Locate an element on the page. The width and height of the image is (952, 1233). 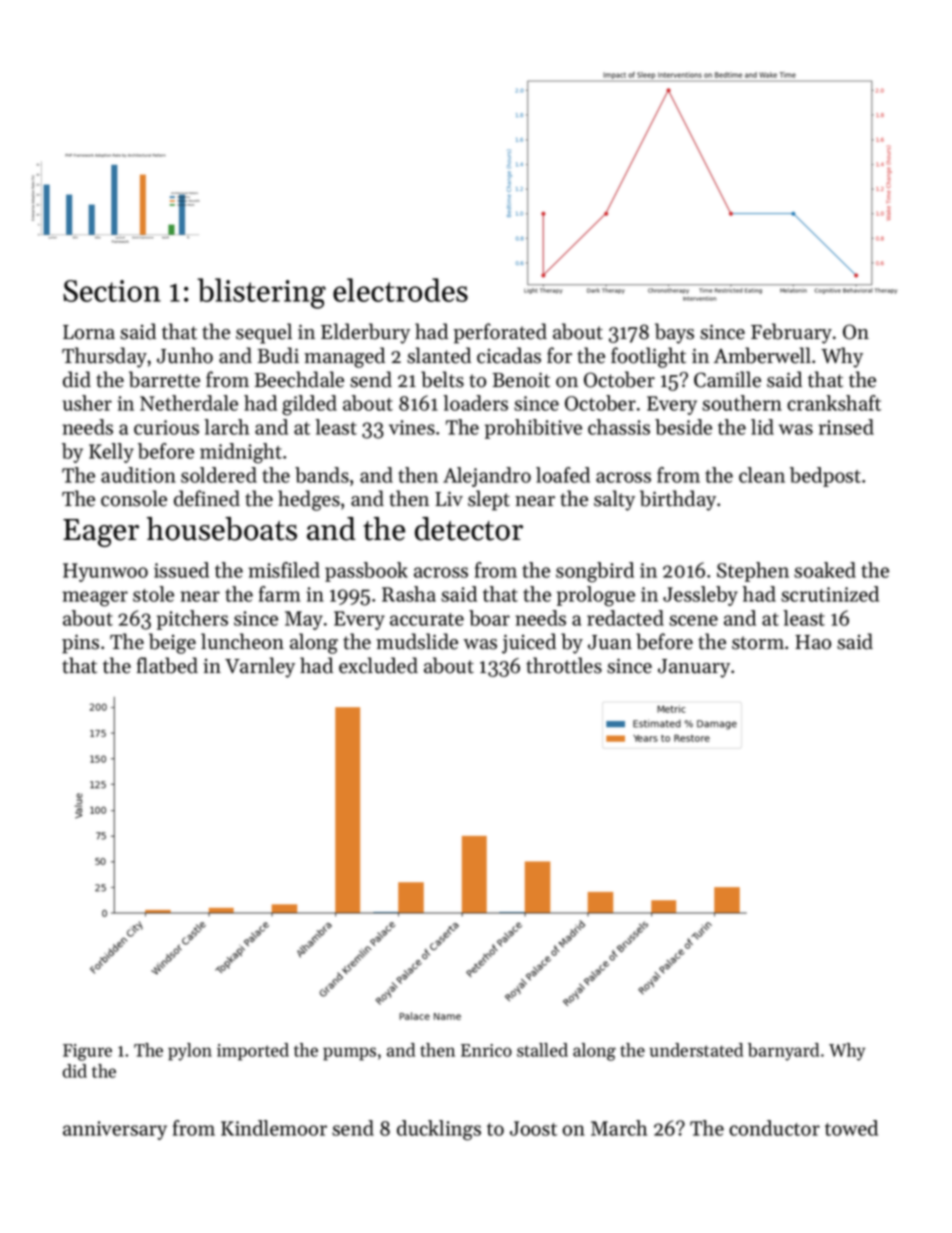
managed is located at coordinates (344, 357).
